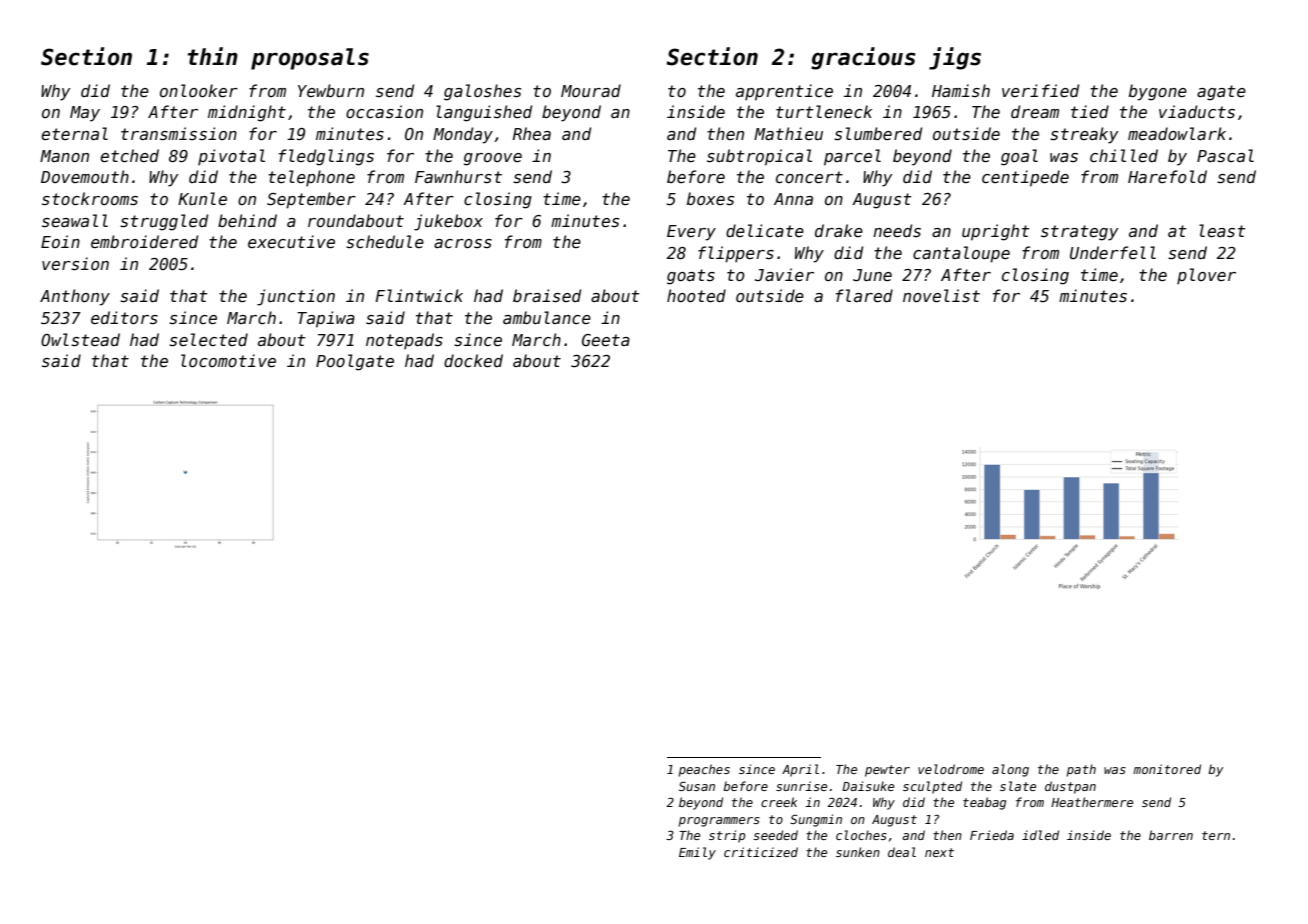 The image size is (1308, 924). What do you see at coordinates (719, 822) in the document?
I see `programmers` at bounding box center [719, 822].
